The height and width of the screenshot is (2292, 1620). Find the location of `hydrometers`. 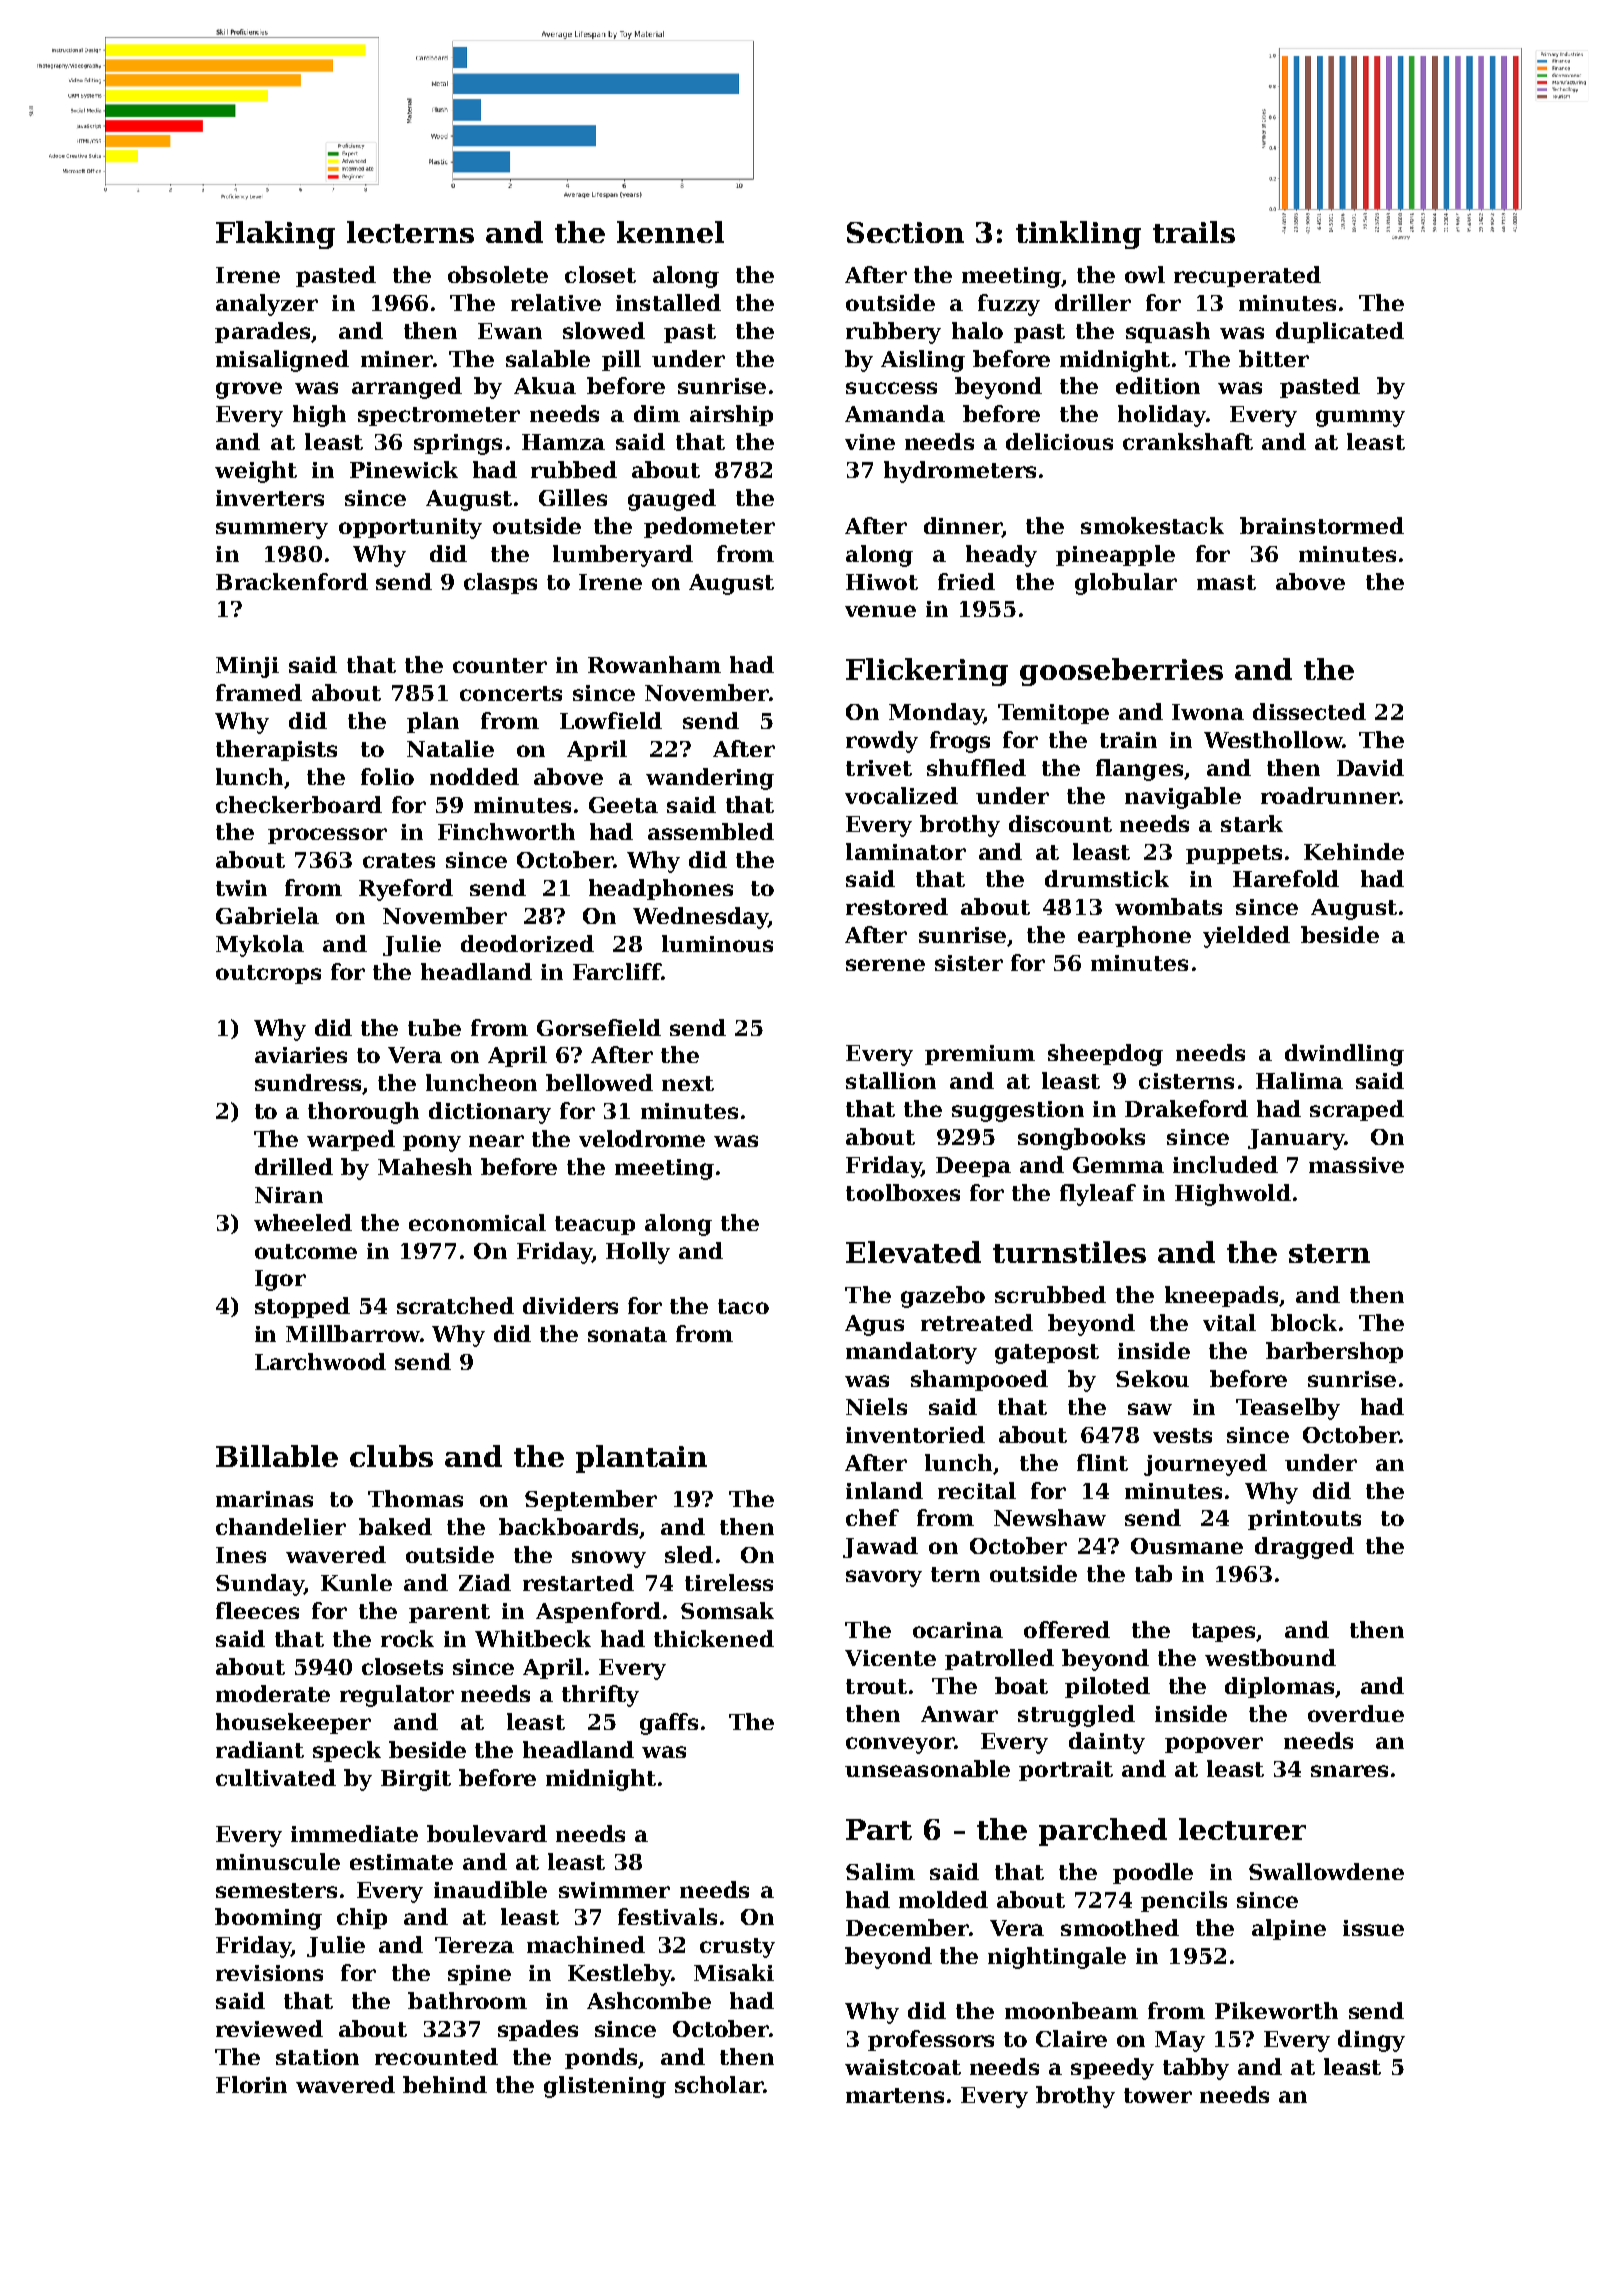

hydrometers is located at coordinates (960, 472).
